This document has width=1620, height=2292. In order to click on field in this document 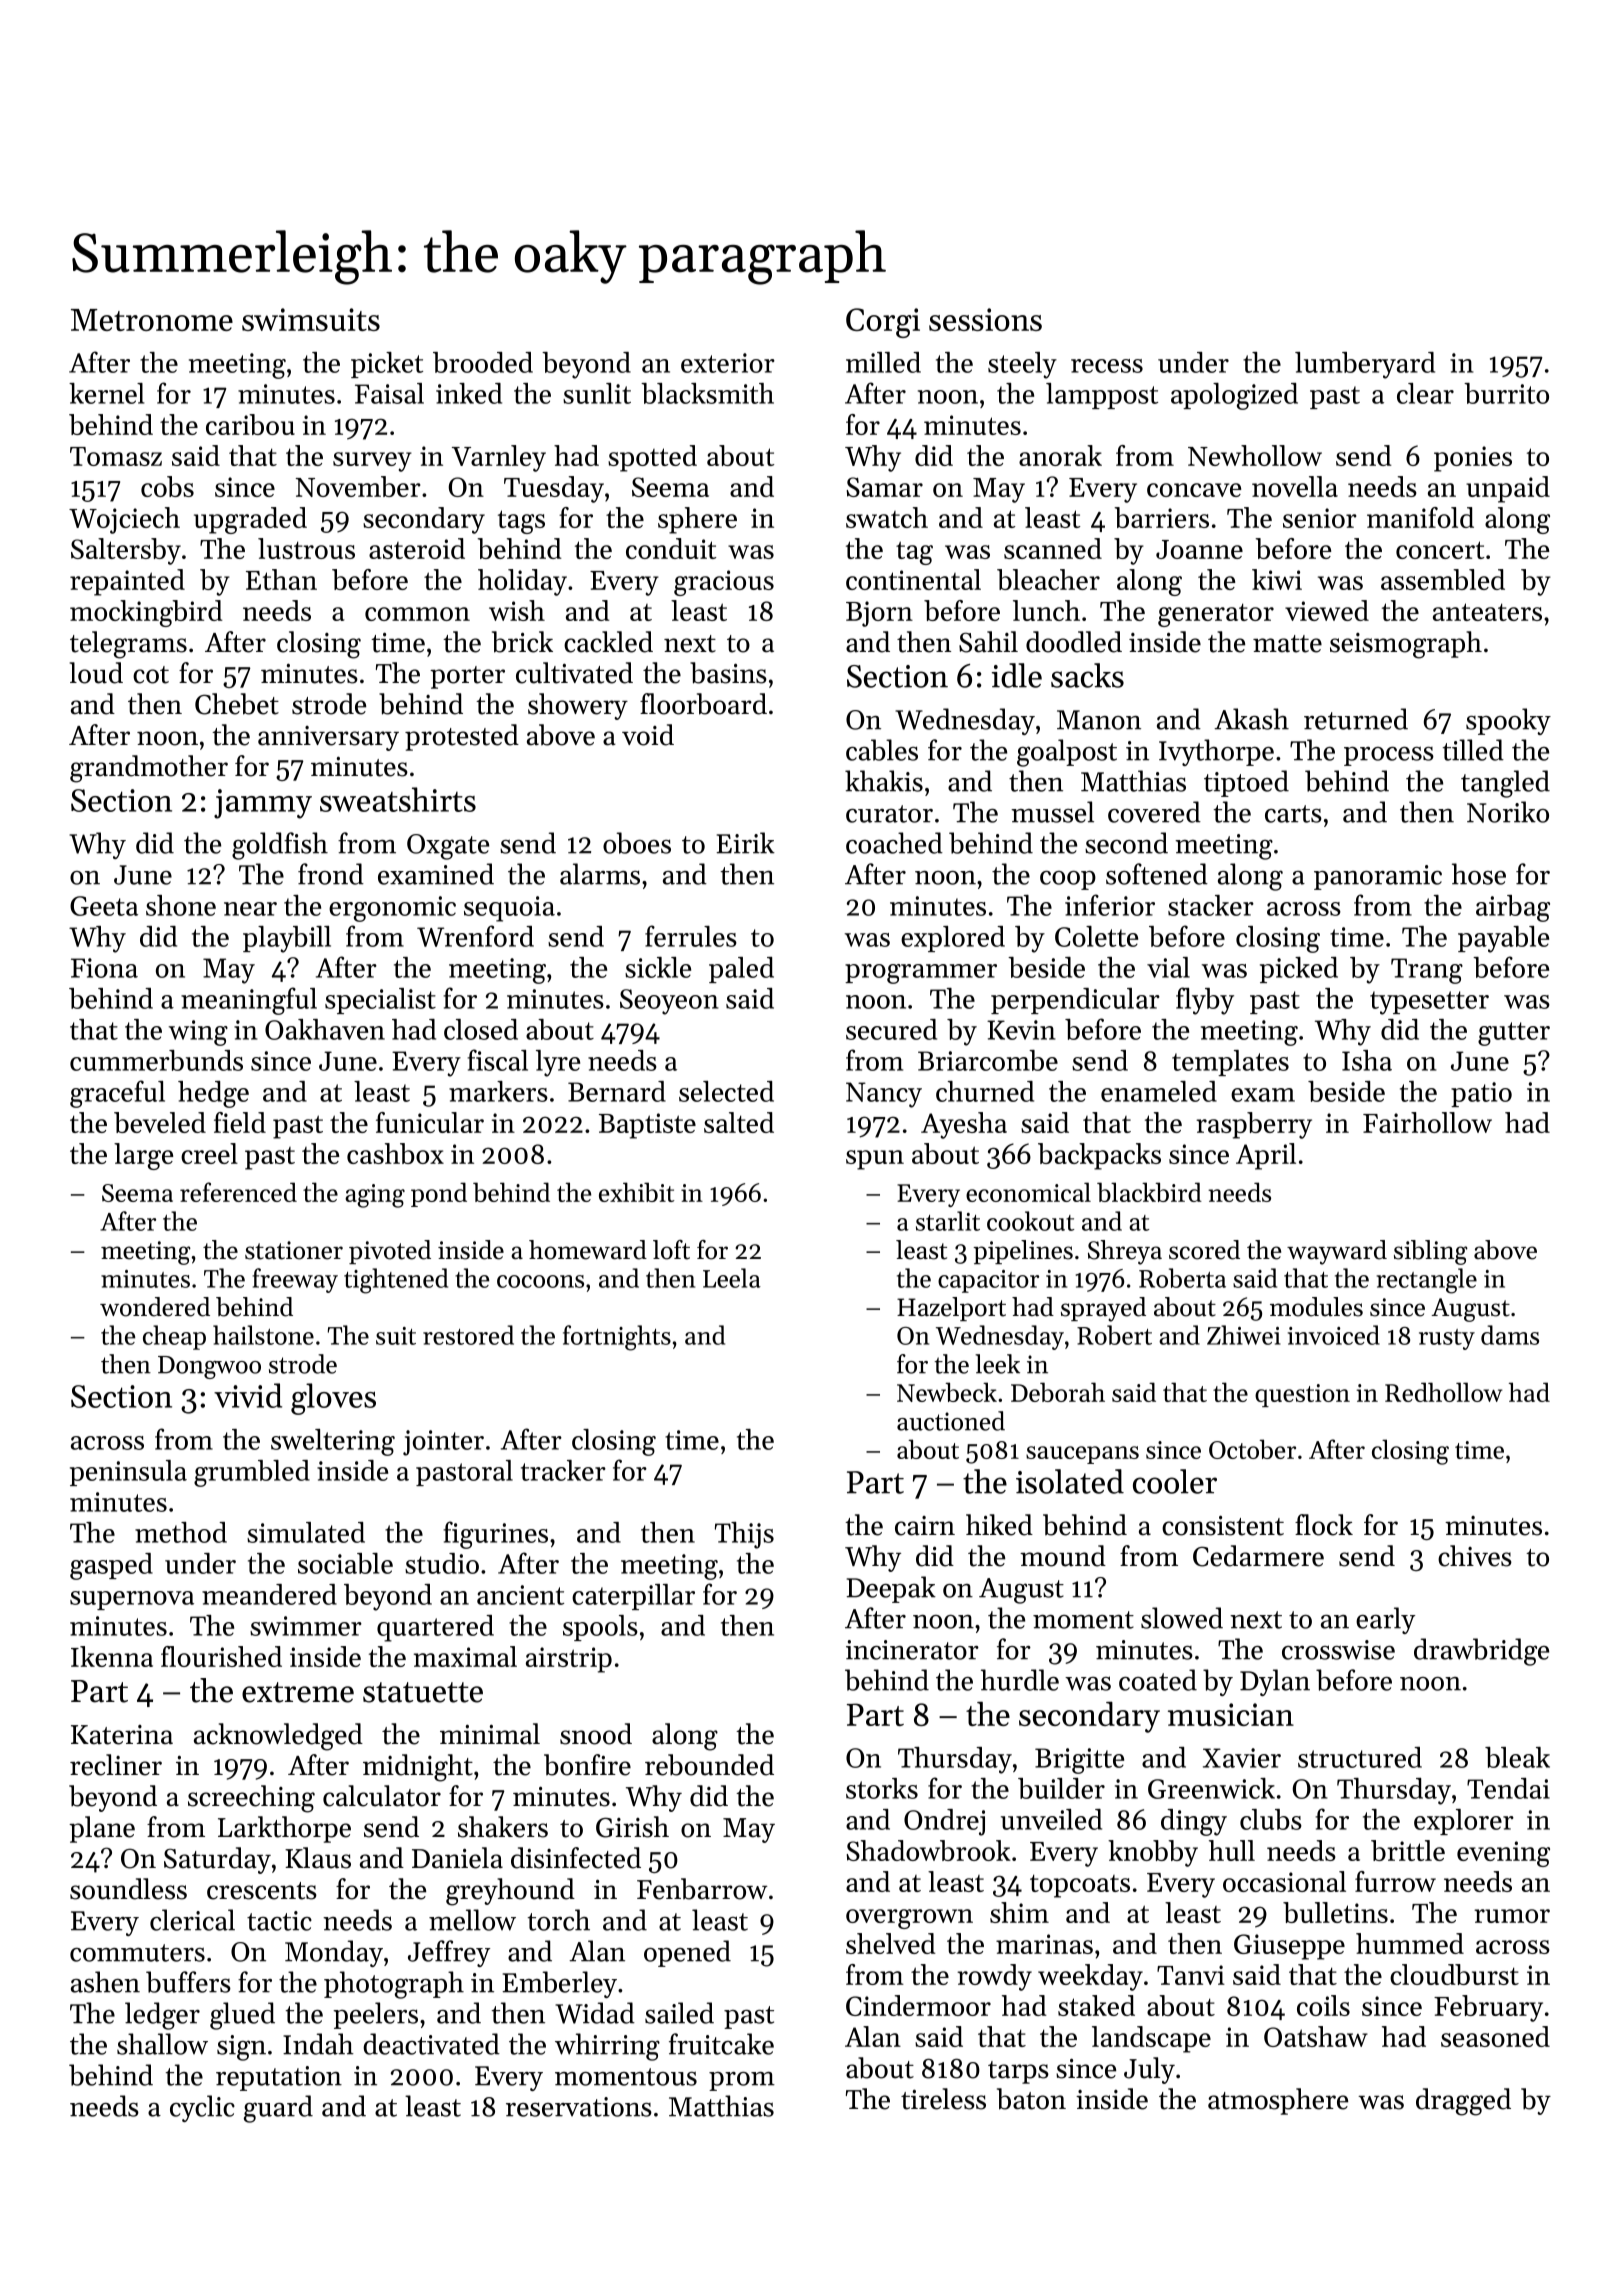, I will do `click(240, 1122)`.
